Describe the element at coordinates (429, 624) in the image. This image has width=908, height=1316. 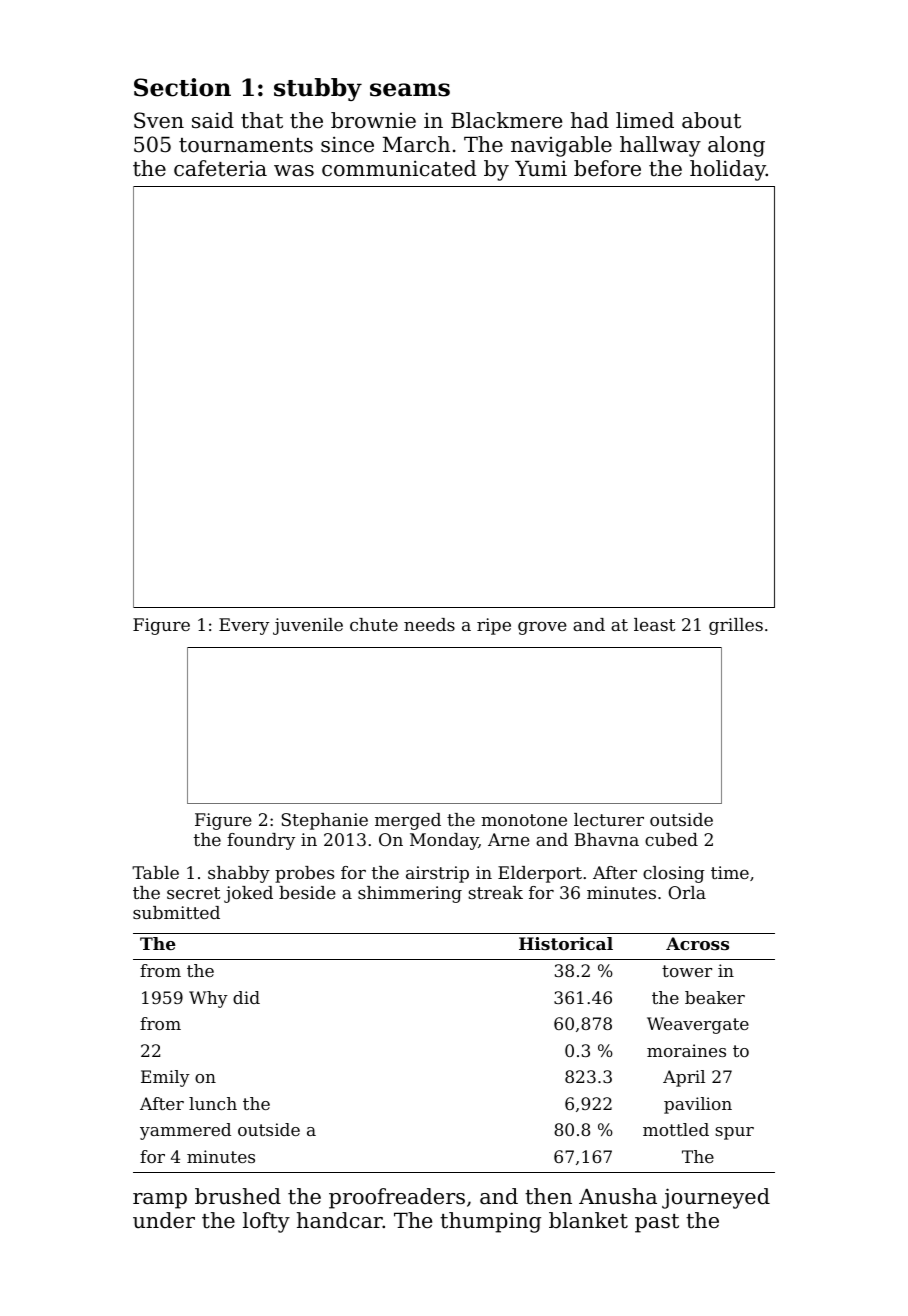
I see `needs` at that location.
